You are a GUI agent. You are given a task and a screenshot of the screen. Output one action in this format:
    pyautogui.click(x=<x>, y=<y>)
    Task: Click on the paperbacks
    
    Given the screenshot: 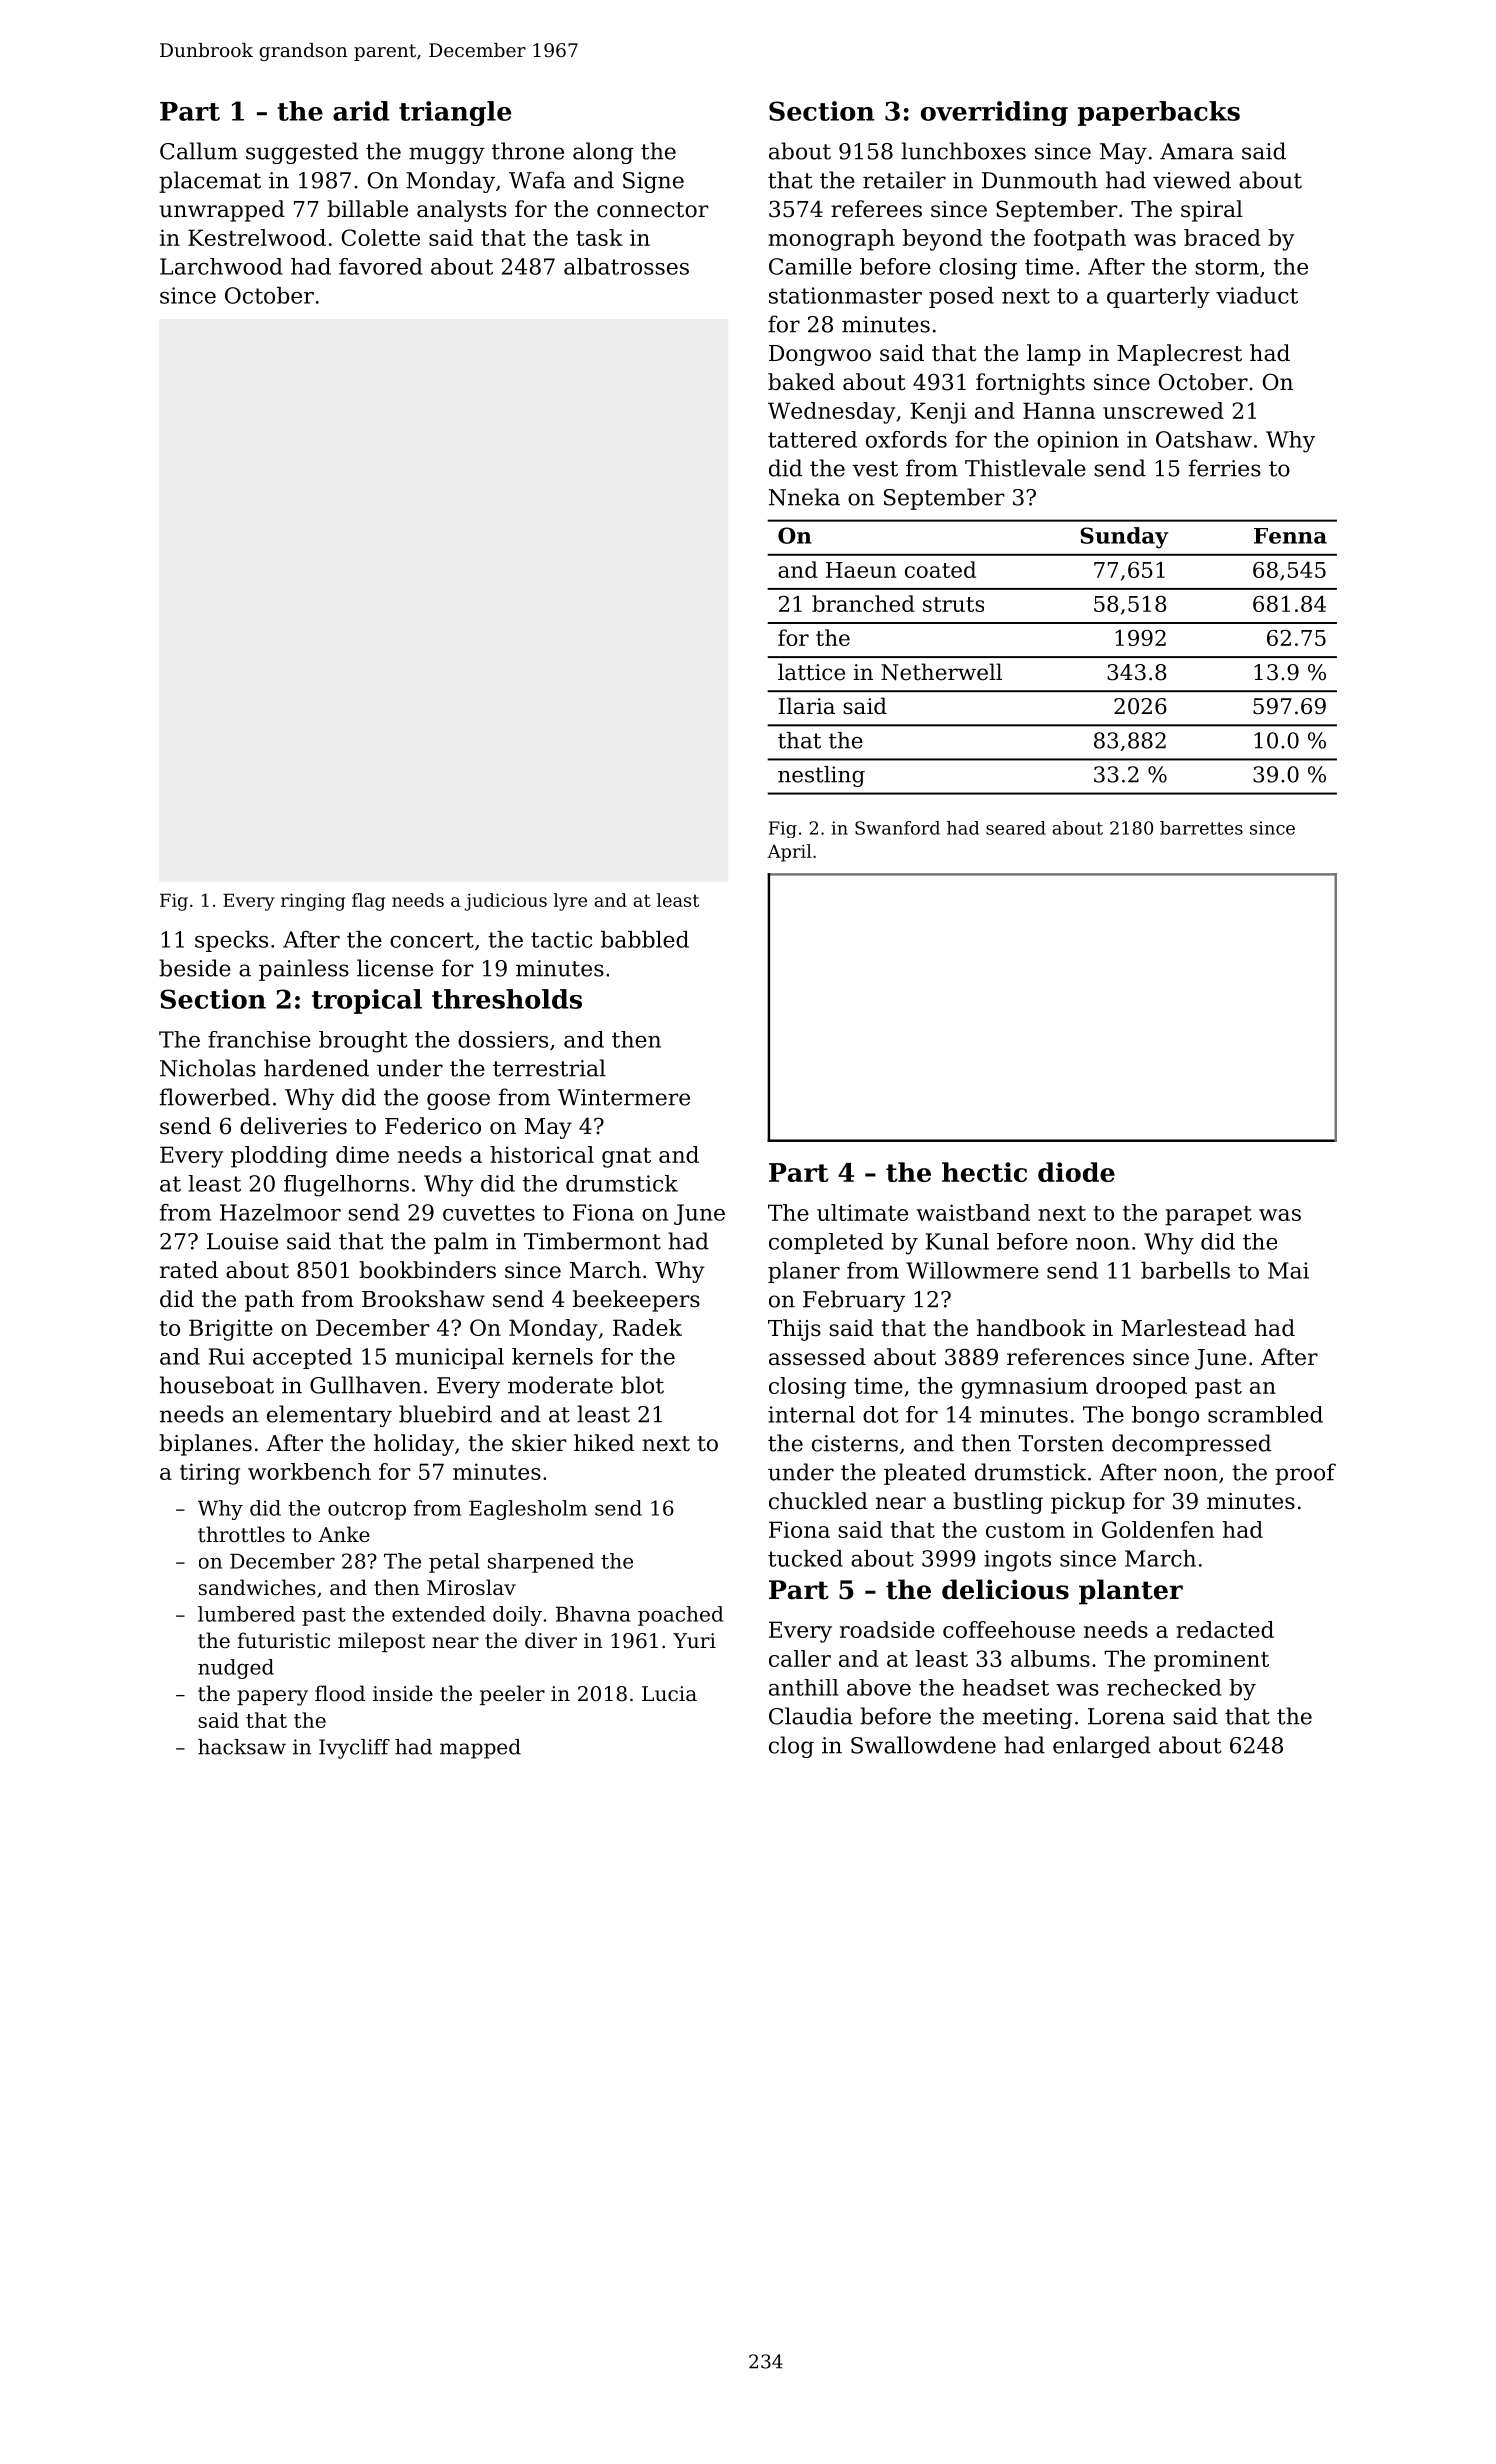 What is the action you would take?
    pyautogui.click(x=1159, y=113)
